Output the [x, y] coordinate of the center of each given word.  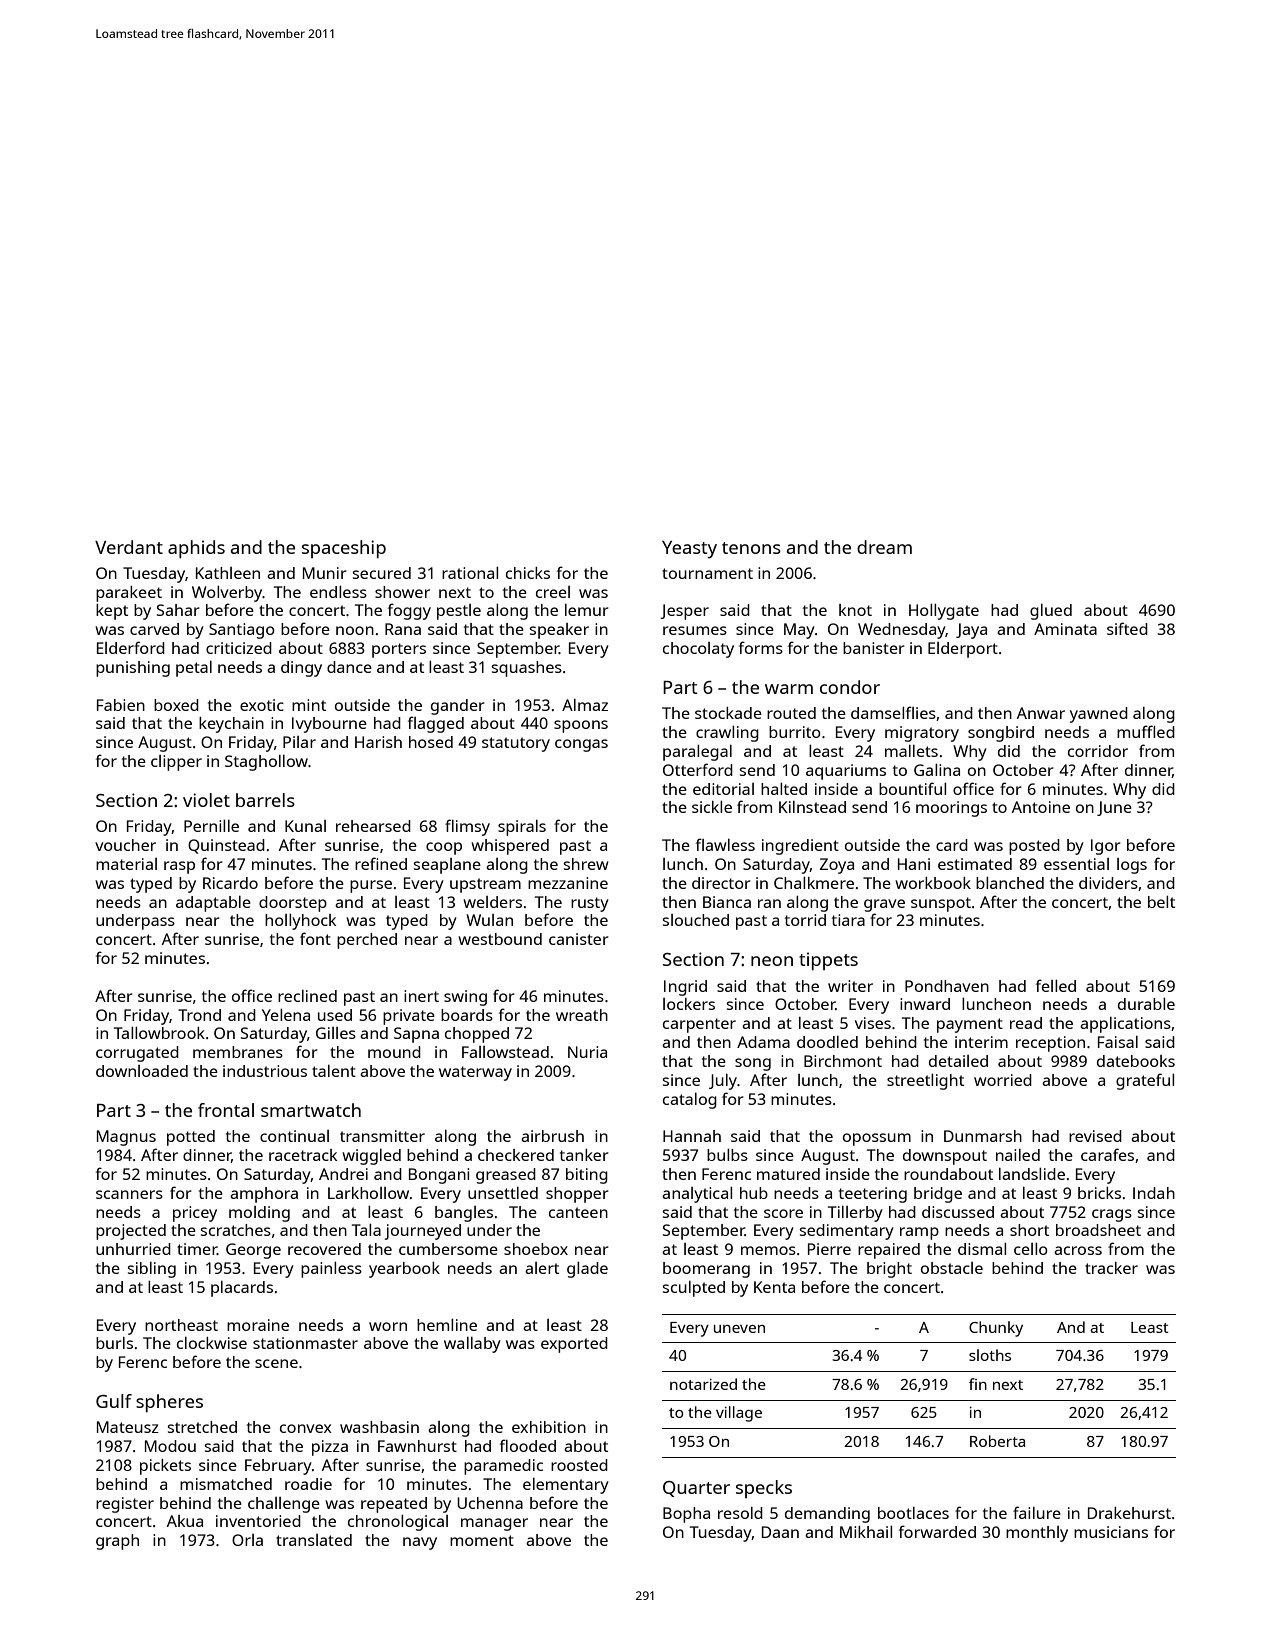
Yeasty [689, 550]
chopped [477, 1035]
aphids [196, 549]
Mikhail [866, 1532]
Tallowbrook [159, 1033]
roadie [308, 1484]
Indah [1154, 1193]
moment [482, 1540]
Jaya [971, 631]
